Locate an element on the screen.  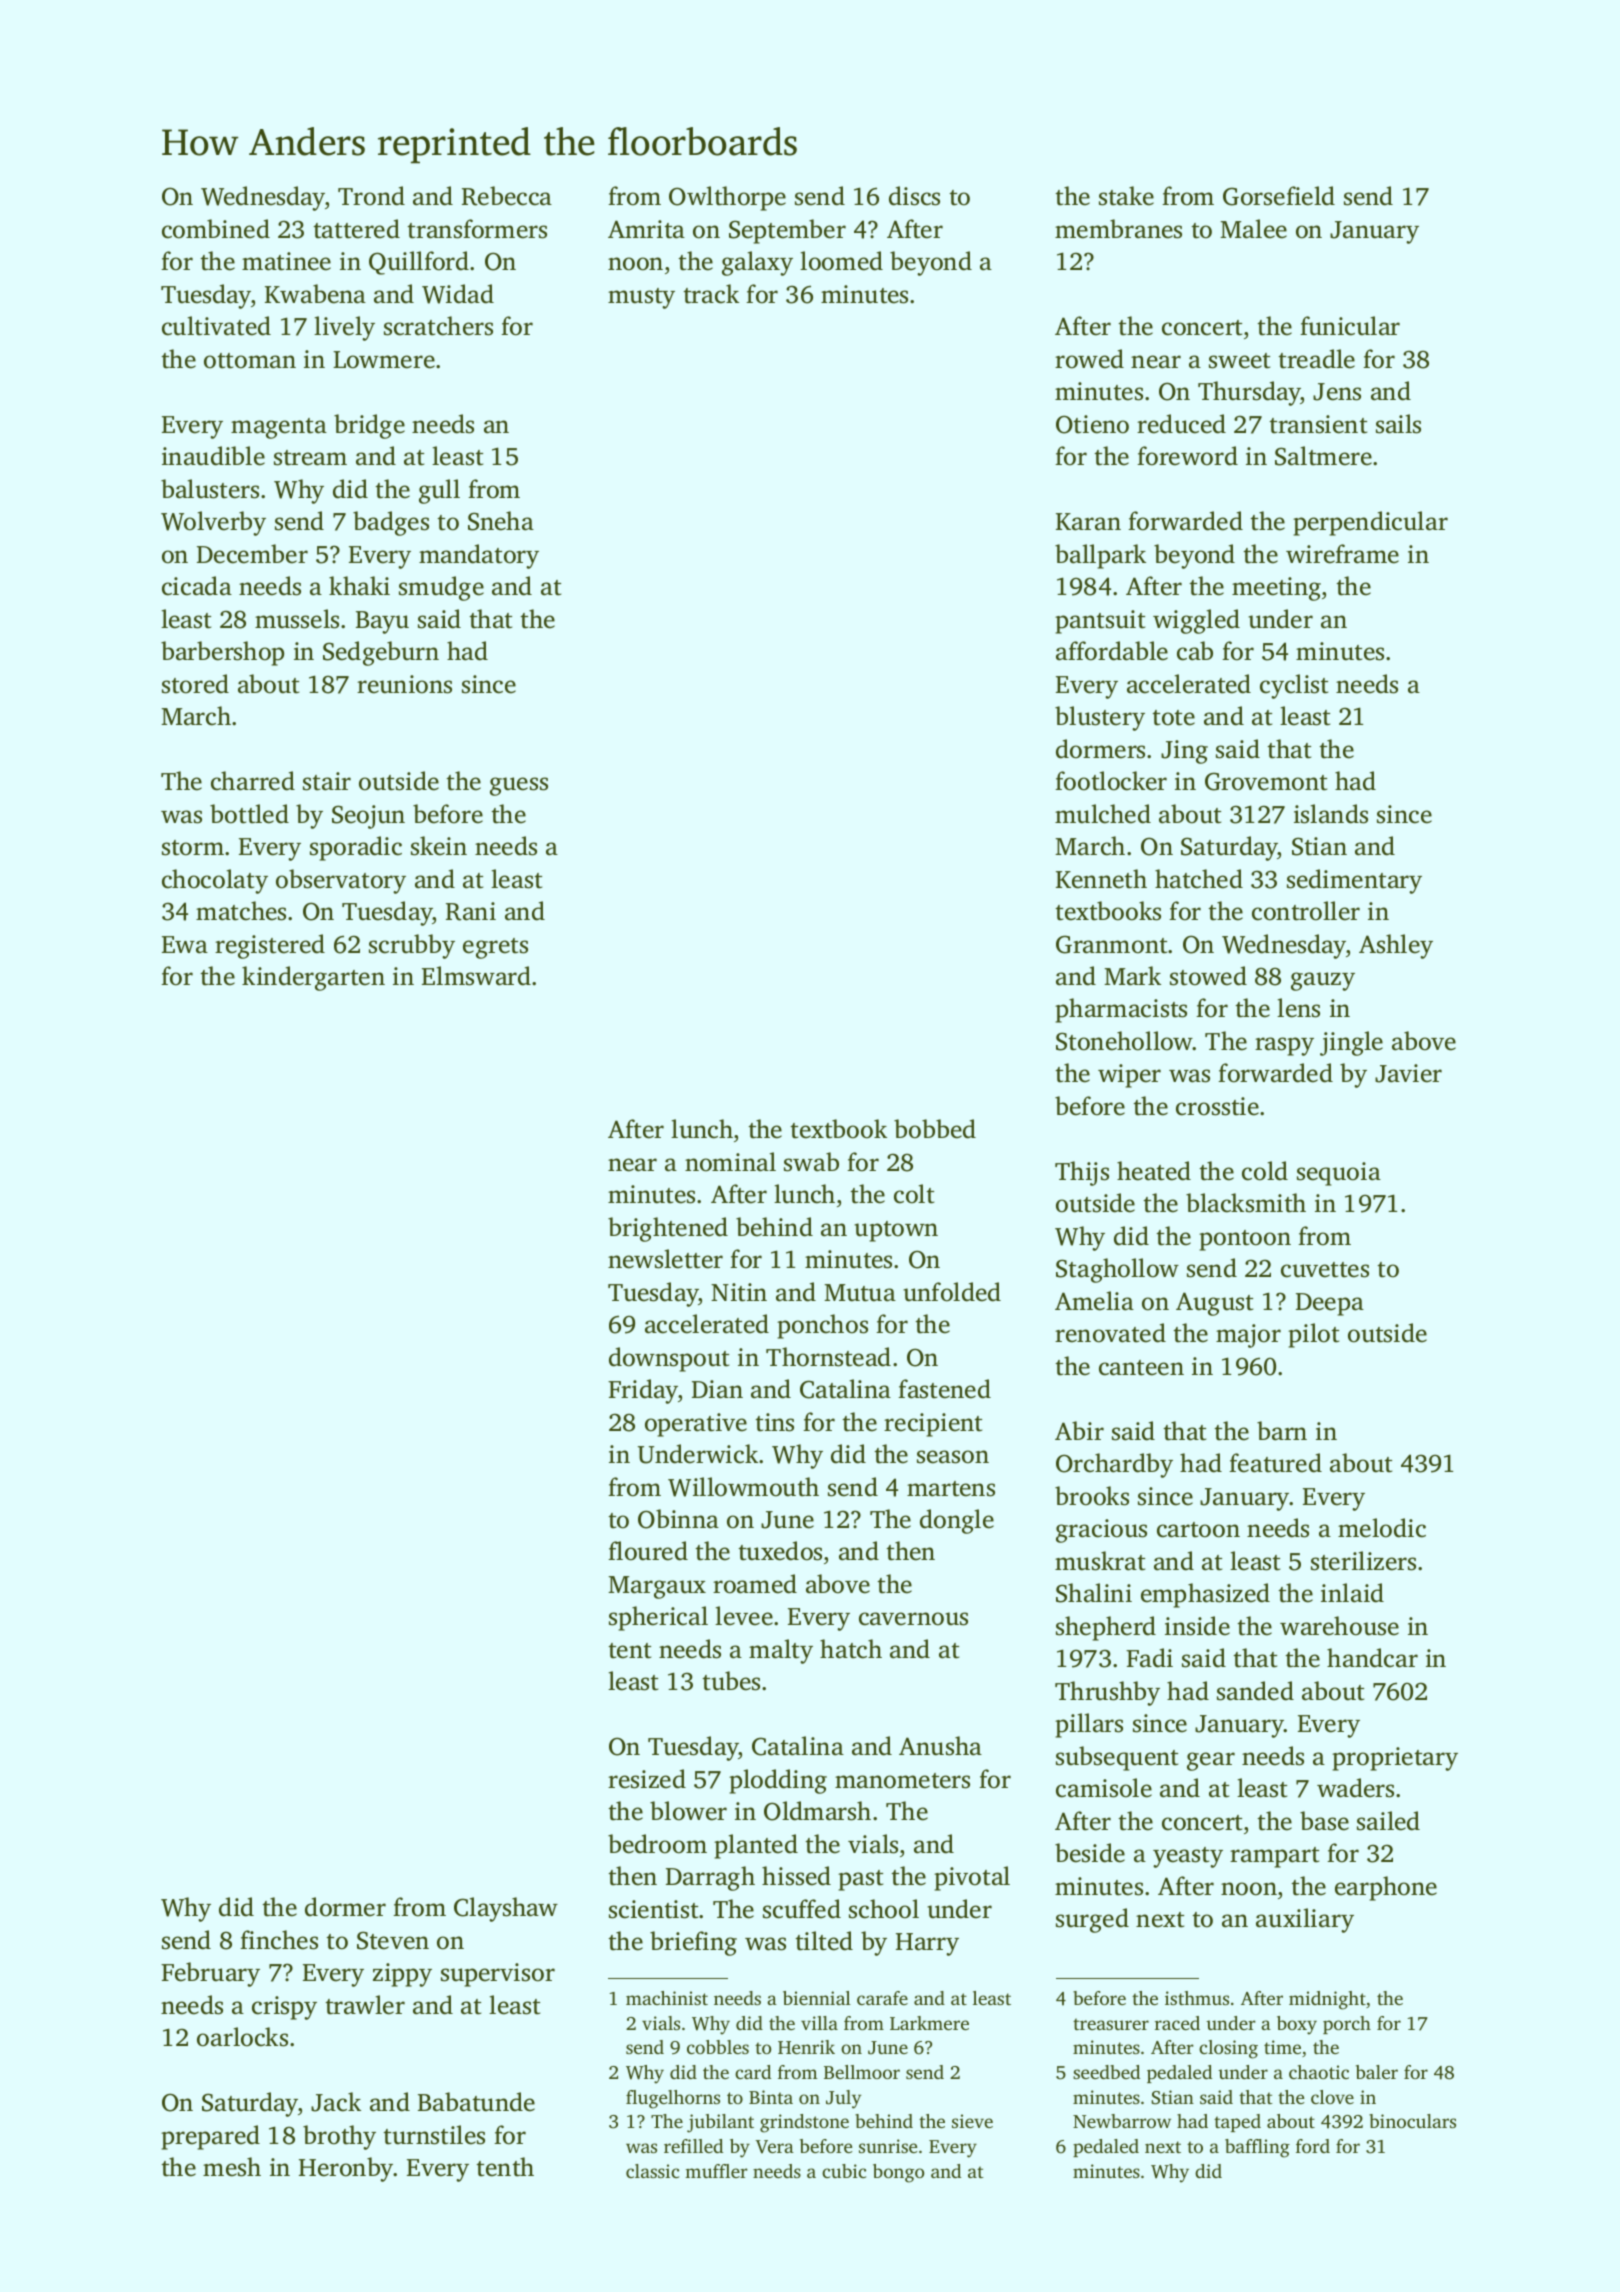
cubic is located at coordinates (844, 2171).
